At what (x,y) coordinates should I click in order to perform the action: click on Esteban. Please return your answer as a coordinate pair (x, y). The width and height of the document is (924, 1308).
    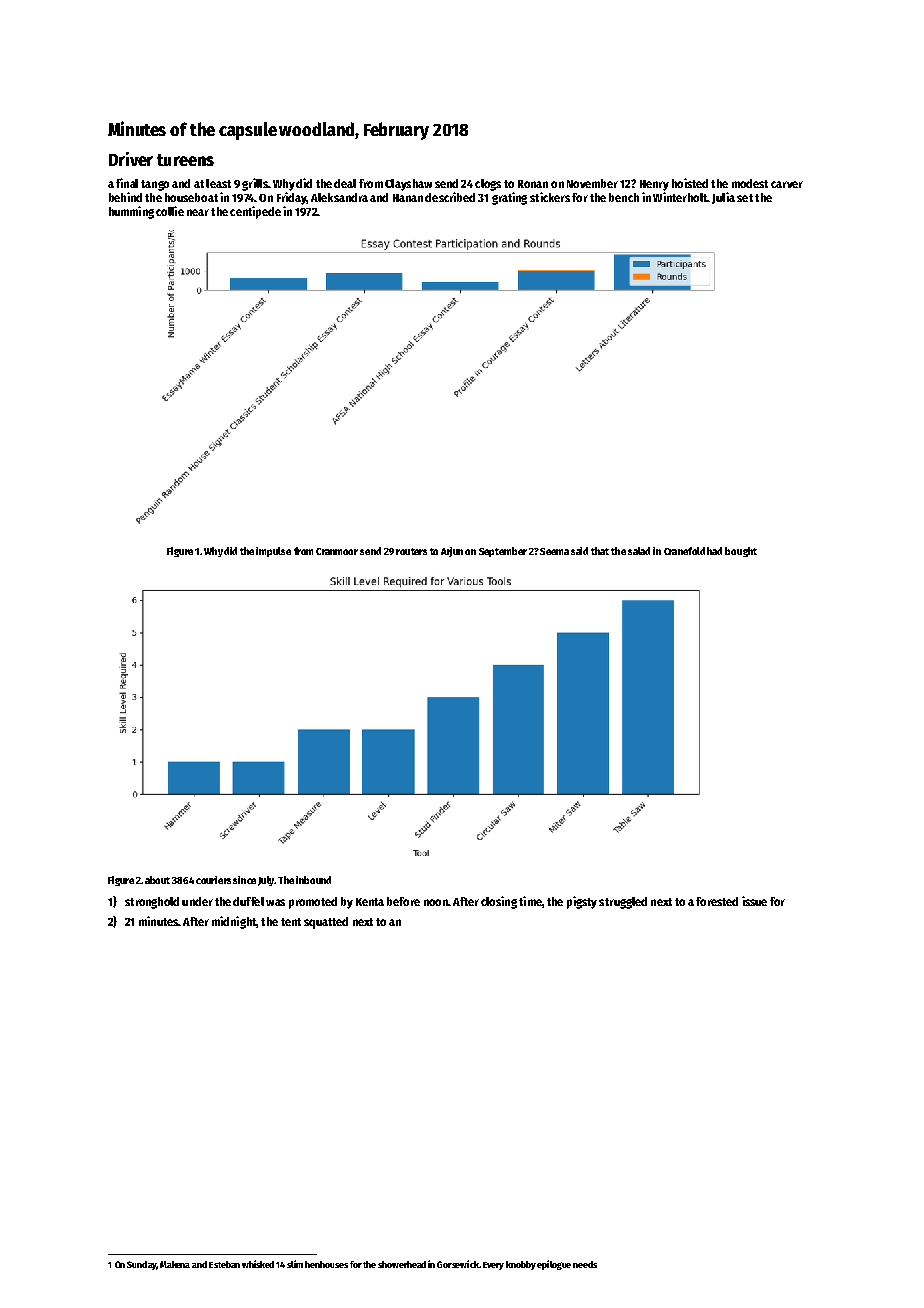
    Looking at the image, I should click on (224, 1264).
